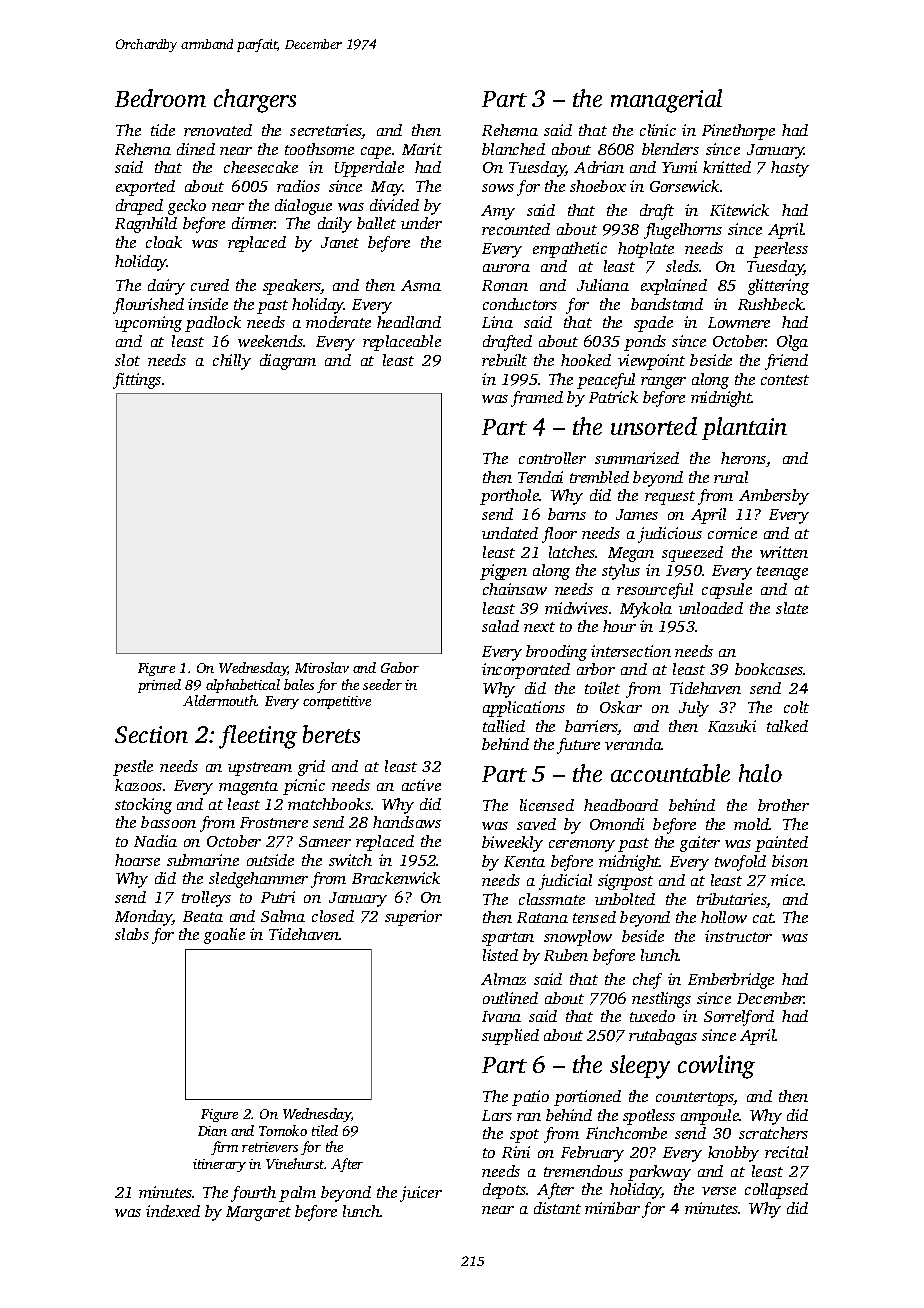 This page has width=924, height=1308. Describe the element at coordinates (322, 667) in the page. I see `Miroslav` at that location.
